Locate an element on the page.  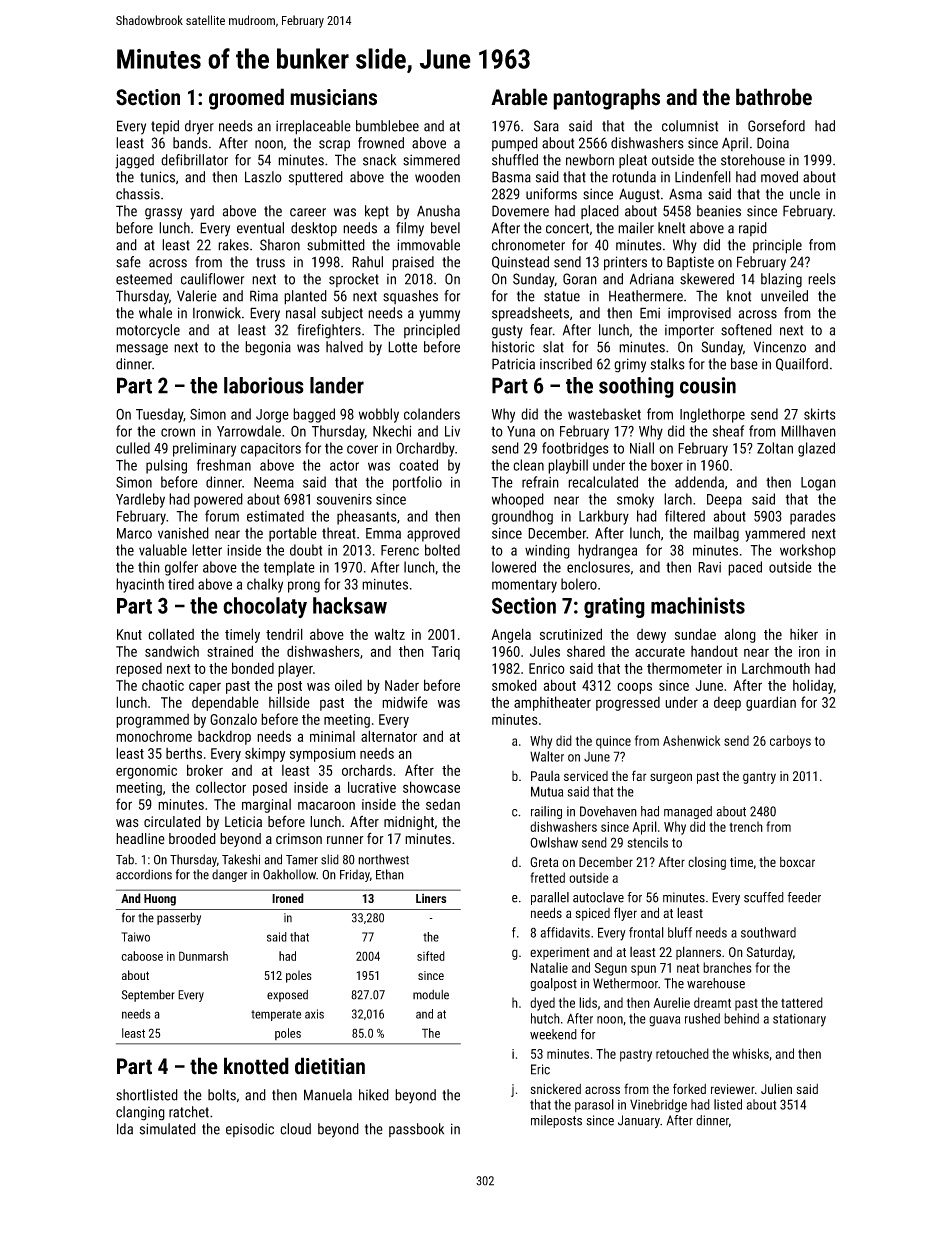
columnist is located at coordinates (690, 126).
